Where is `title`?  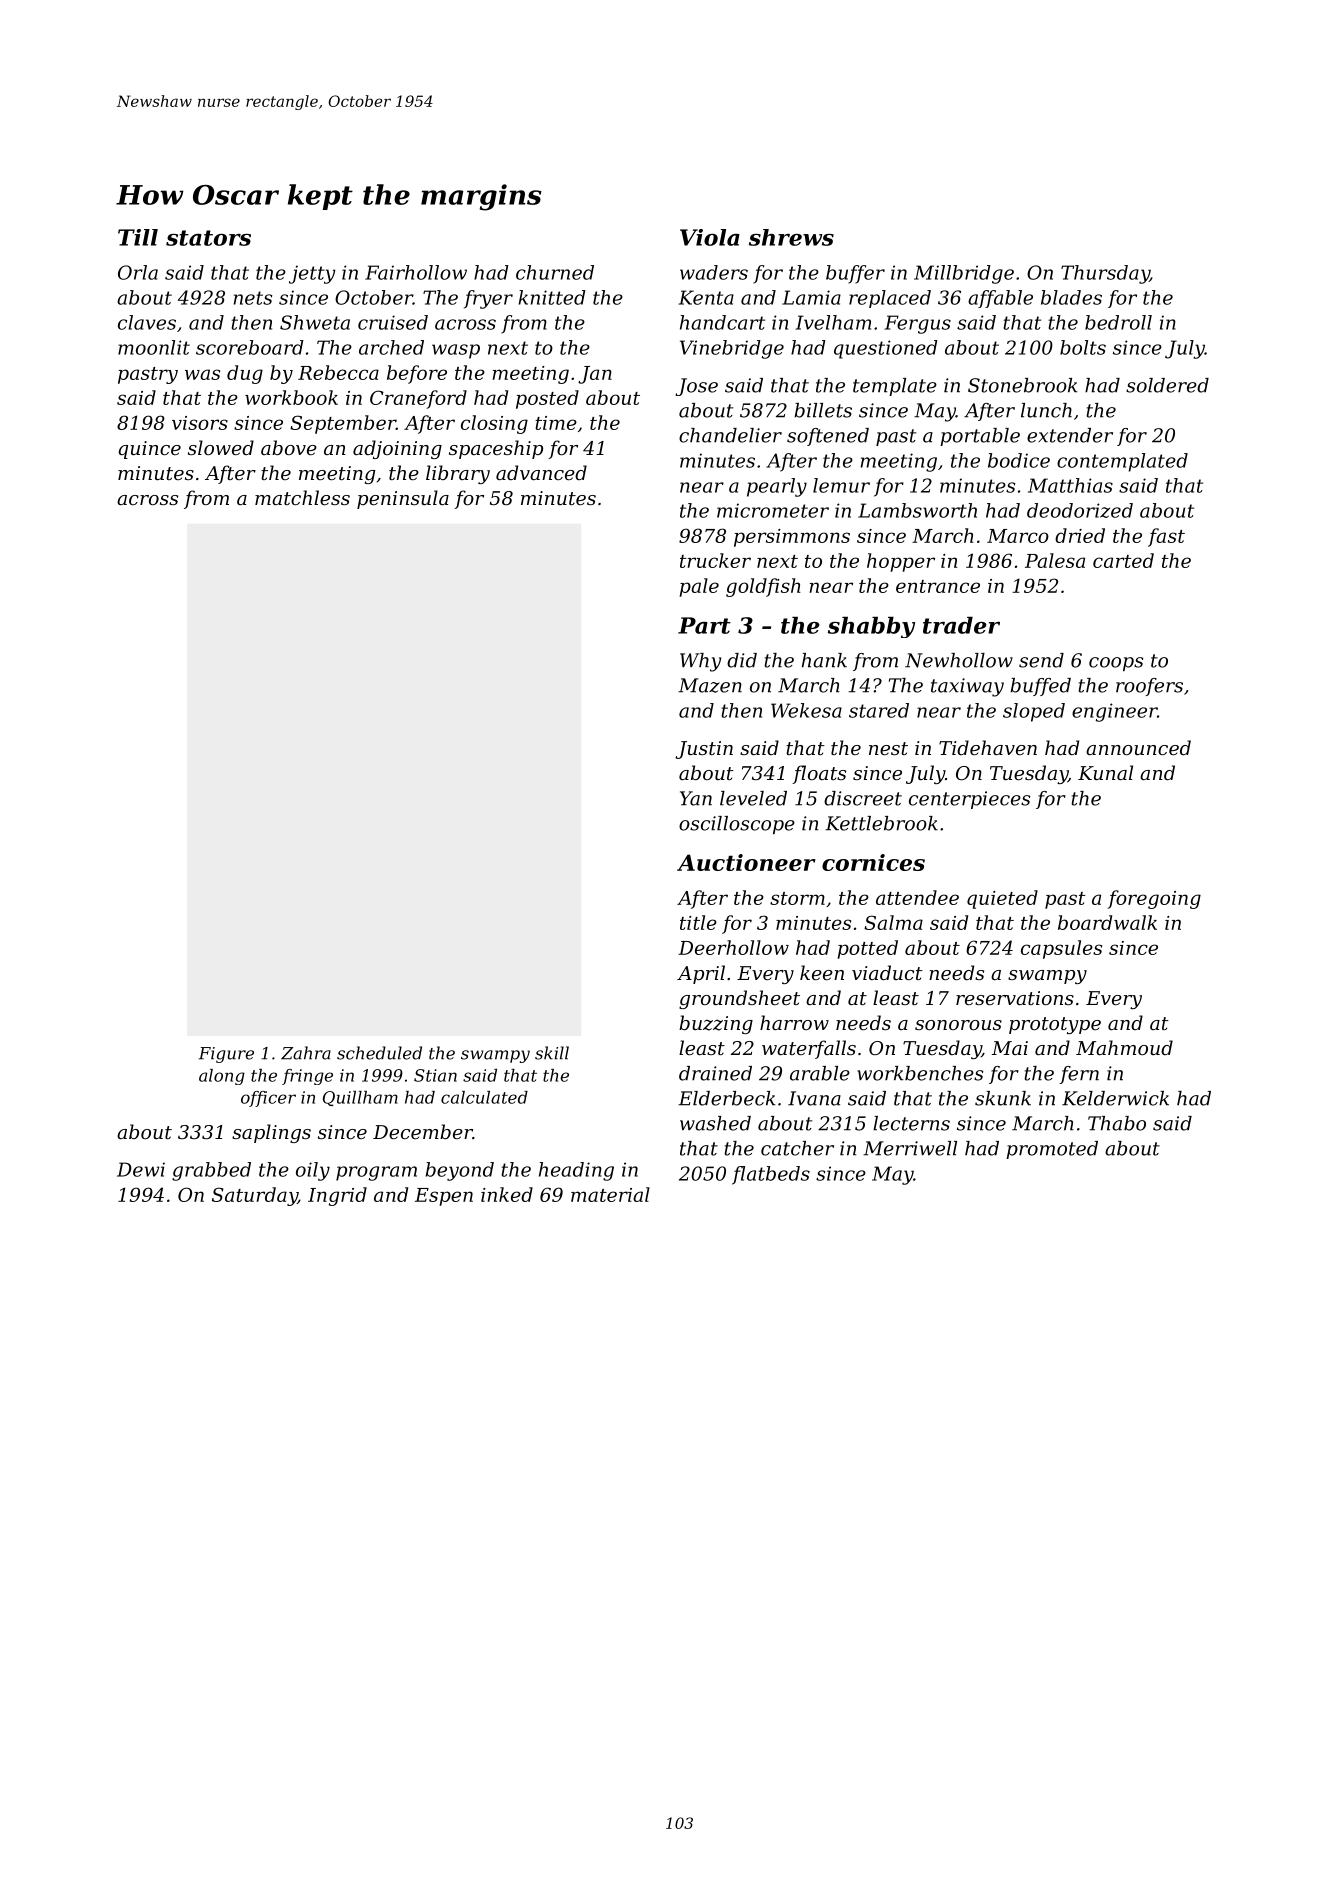 title is located at coordinates (698, 922).
